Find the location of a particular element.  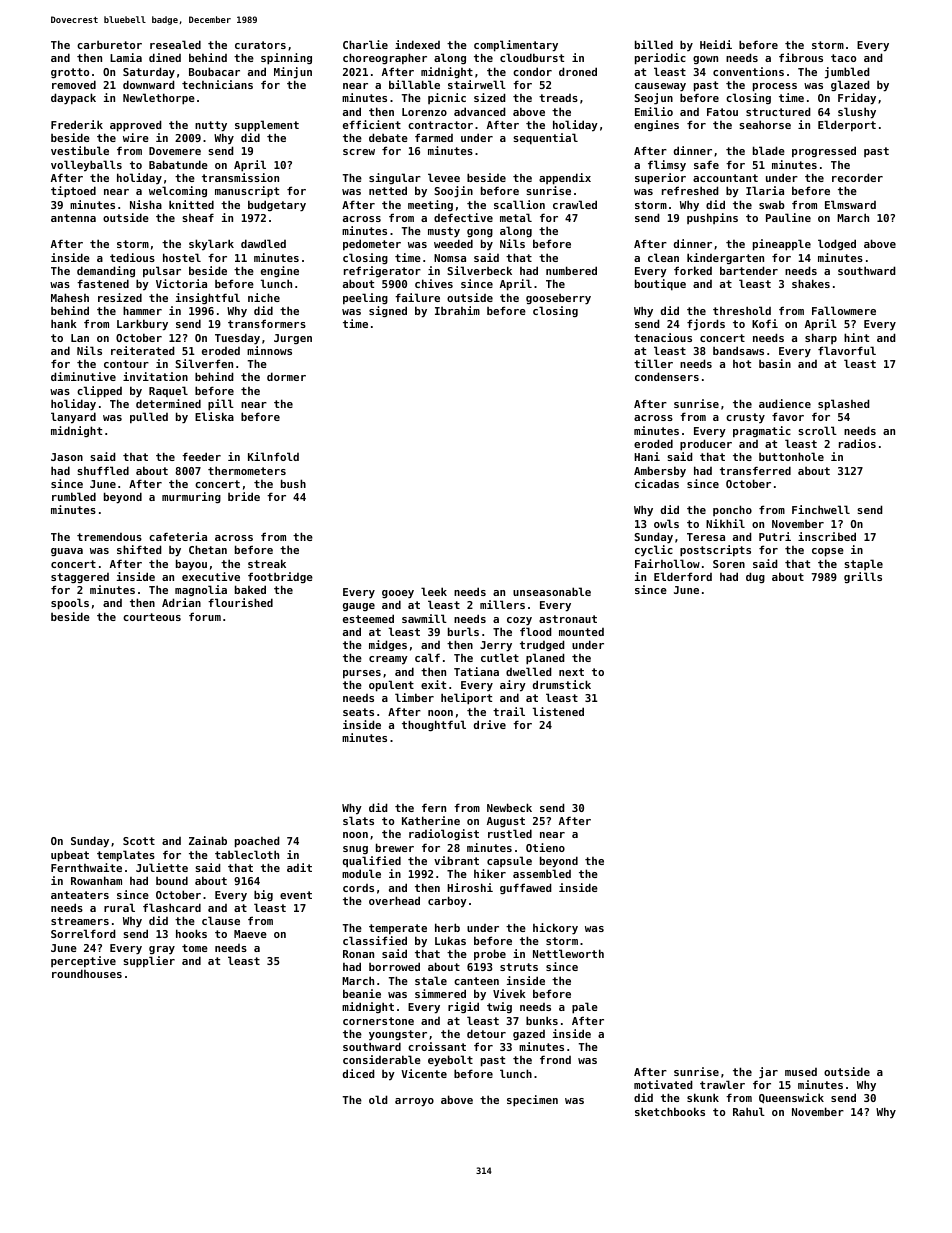

levee is located at coordinates (444, 177).
